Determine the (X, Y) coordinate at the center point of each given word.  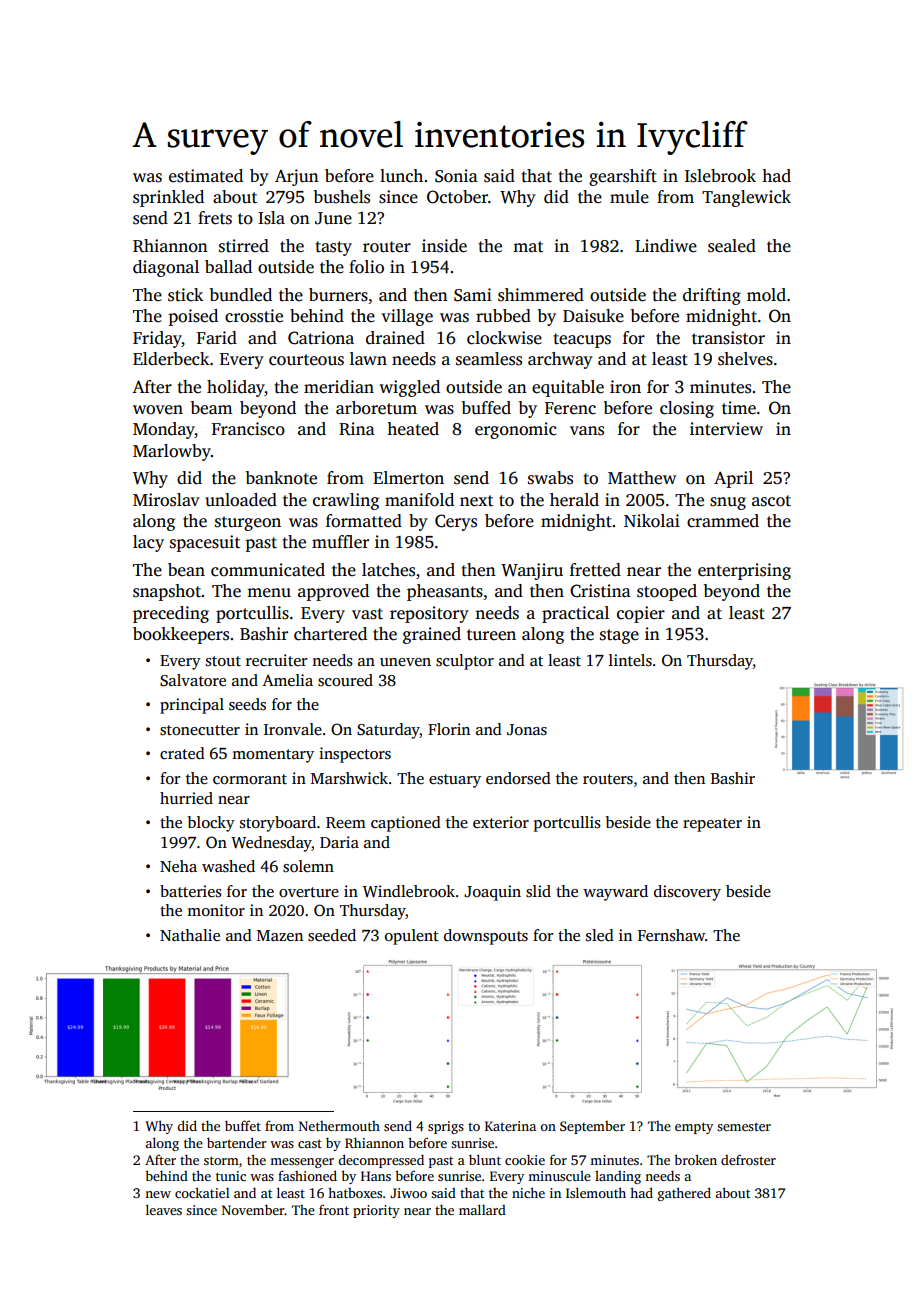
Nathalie (190, 935)
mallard (482, 1209)
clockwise (504, 338)
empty (694, 1128)
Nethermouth (339, 1126)
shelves (745, 359)
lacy (148, 543)
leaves (164, 1209)
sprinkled (168, 198)
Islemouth (596, 1192)
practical (575, 614)
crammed (723, 521)
